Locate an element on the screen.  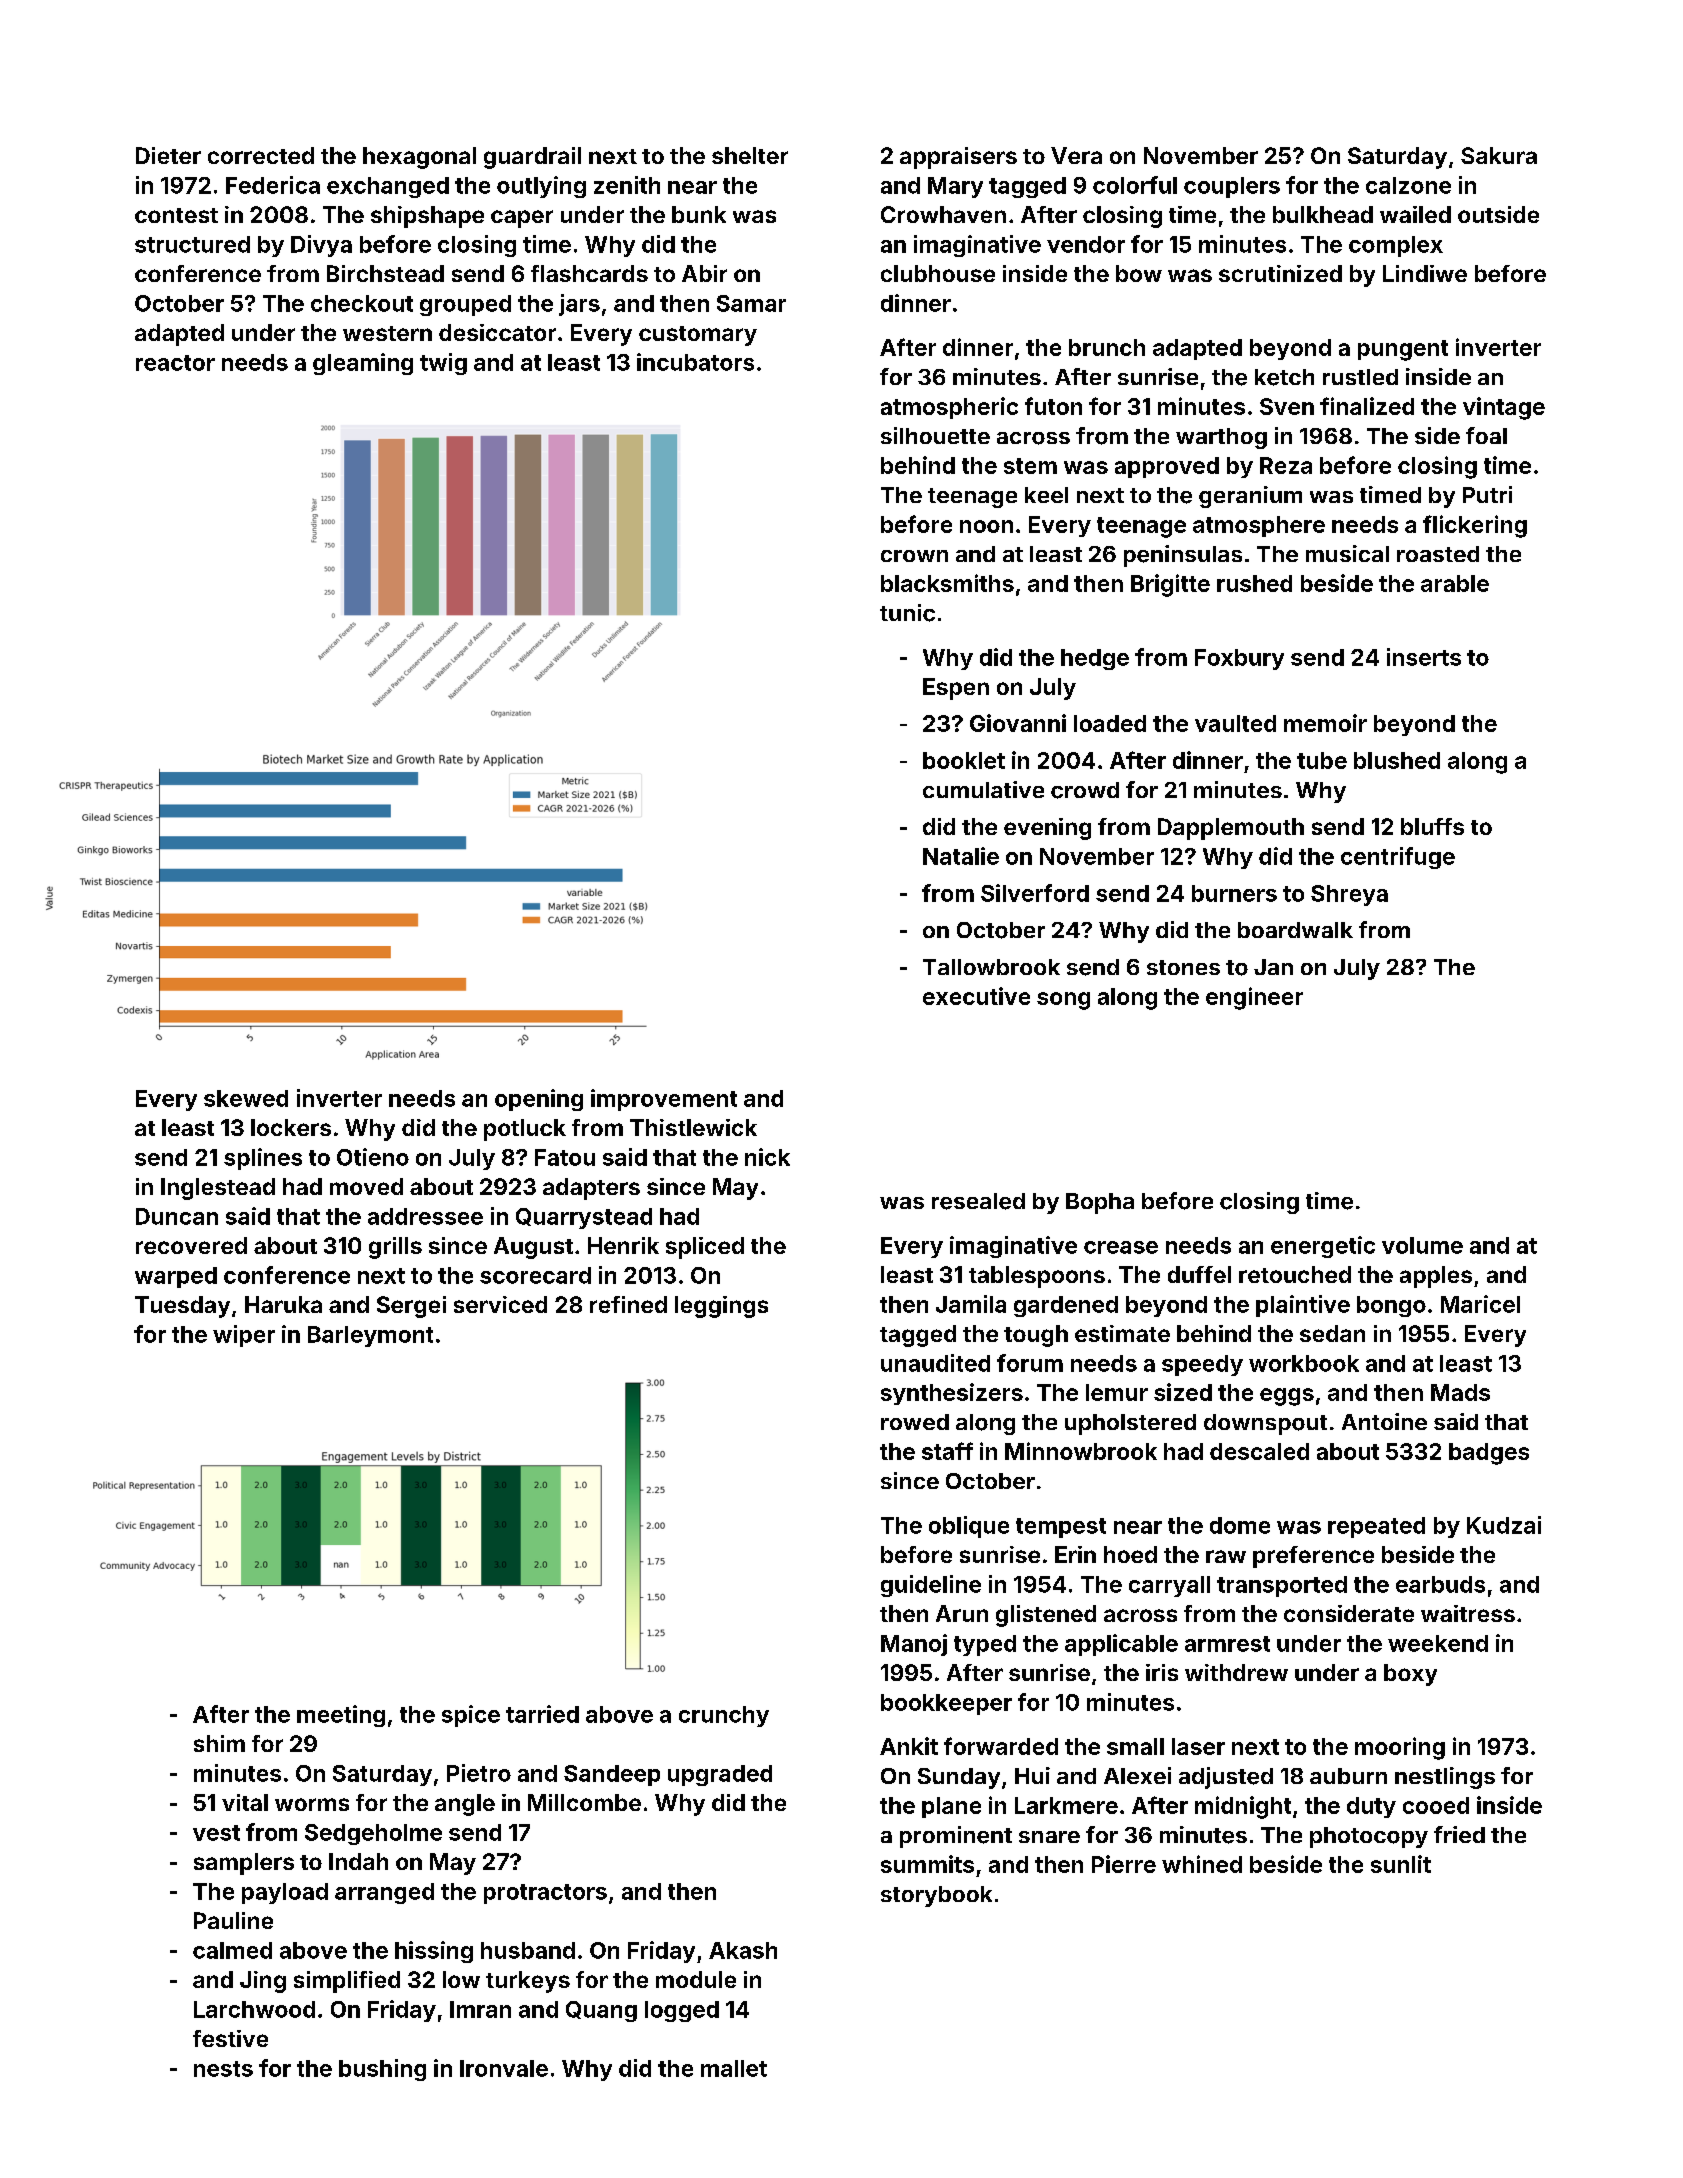
Vera is located at coordinates (1076, 155).
